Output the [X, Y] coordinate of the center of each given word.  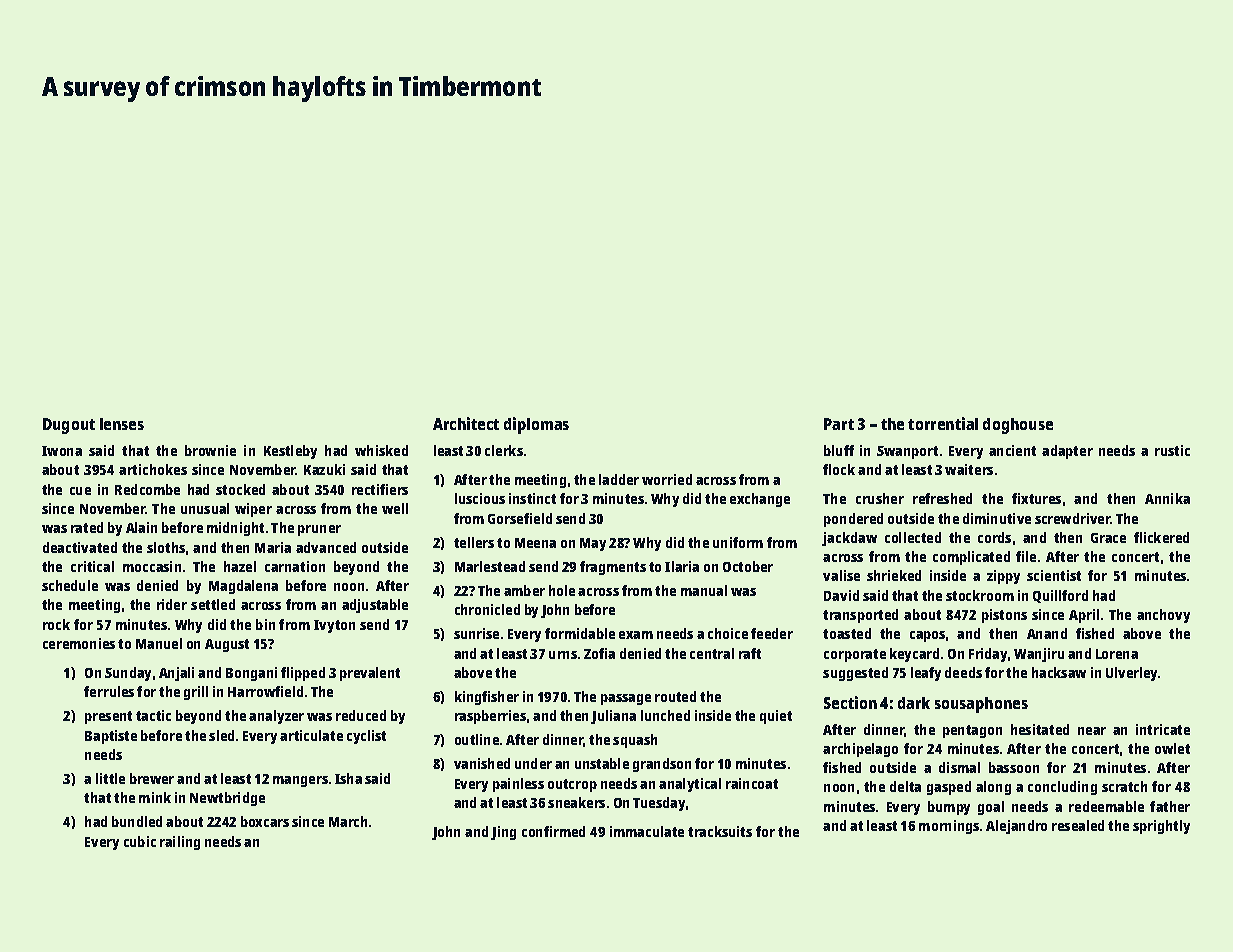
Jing [503, 833]
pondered [853, 520]
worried [667, 479]
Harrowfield [265, 691]
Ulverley [1131, 674]
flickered [1161, 537]
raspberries [490, 717]
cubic [140, 841]
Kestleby [290, 452]
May [593, 544]
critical [92, 566]
